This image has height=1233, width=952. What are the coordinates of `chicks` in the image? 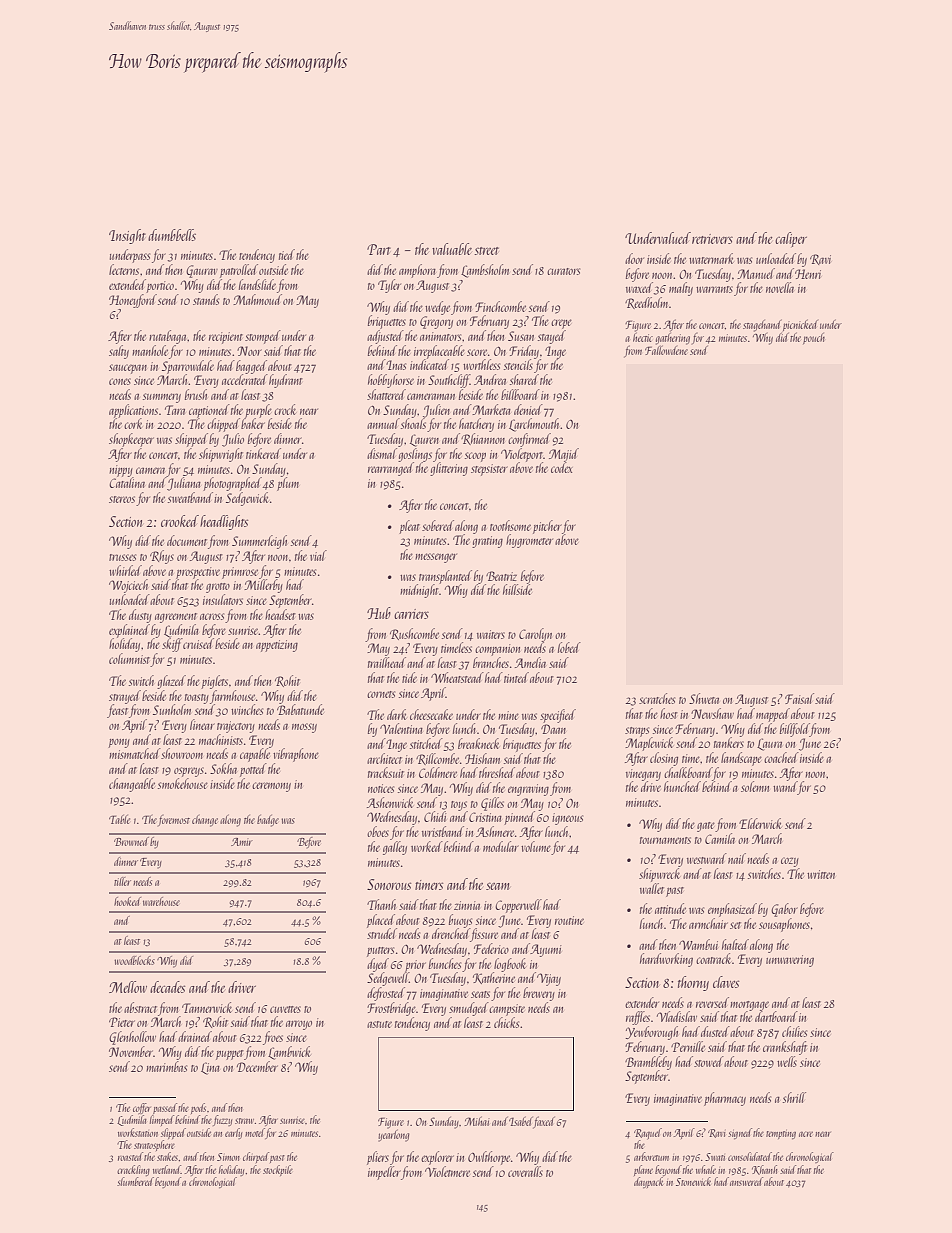 It's located at (506, 1022).
